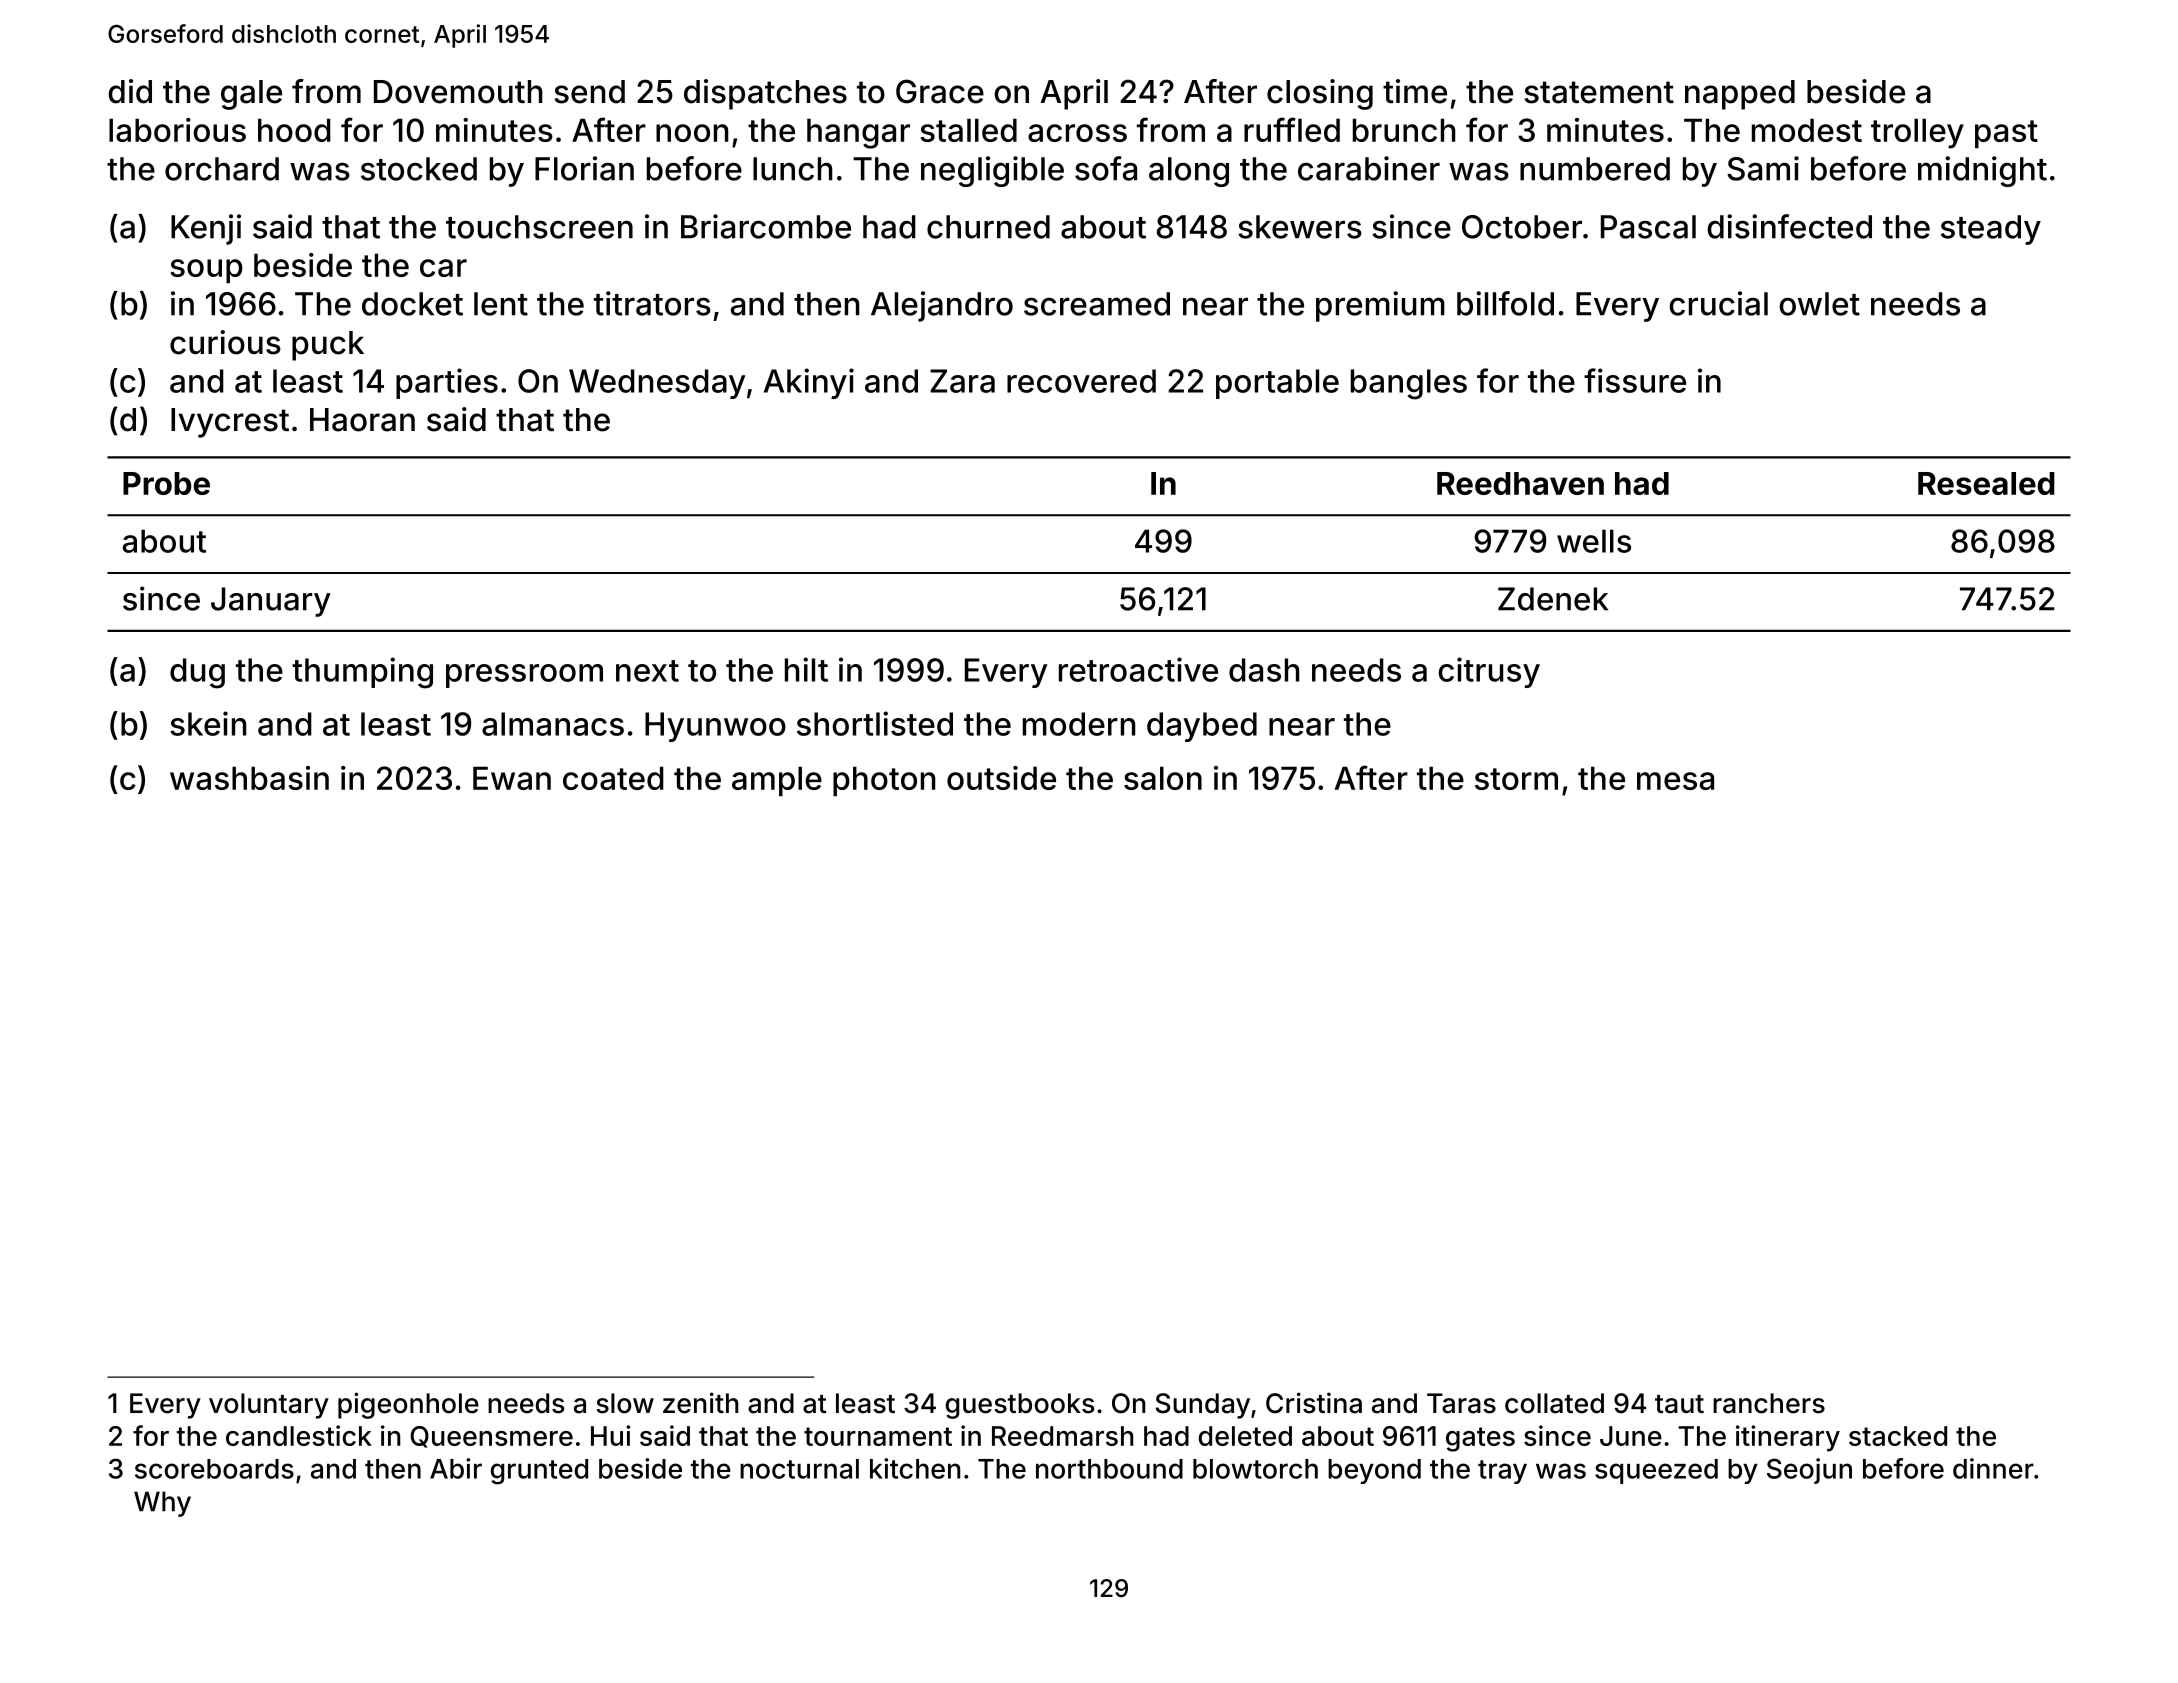 This screenshot has width=2178, height=1683. What do you see at coordinates (1461, 1403) in the screenshot?
I see `Taras` at bounding box center [1461, 1403].
